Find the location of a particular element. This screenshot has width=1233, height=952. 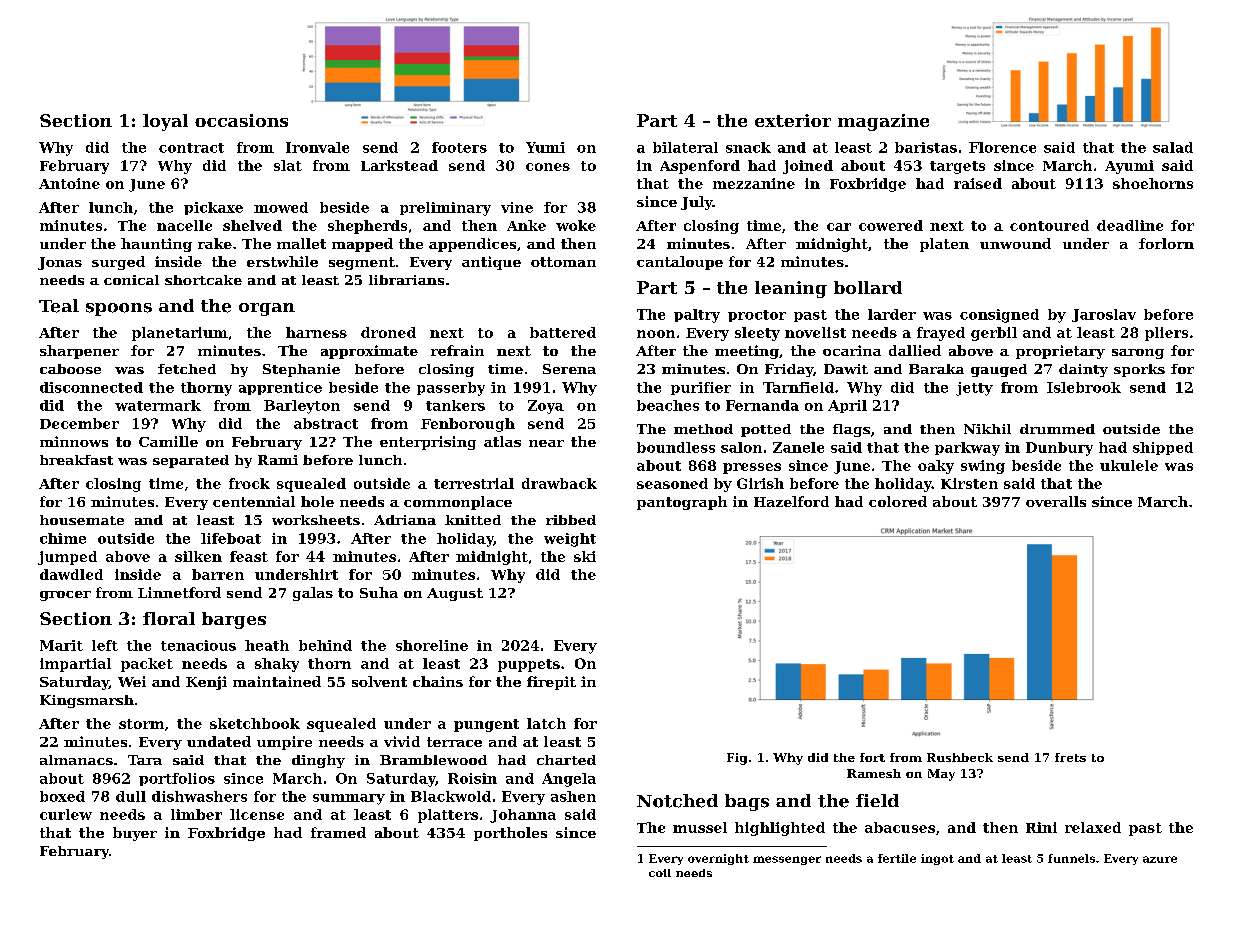

firepit is located at coordinates (551, 683).
